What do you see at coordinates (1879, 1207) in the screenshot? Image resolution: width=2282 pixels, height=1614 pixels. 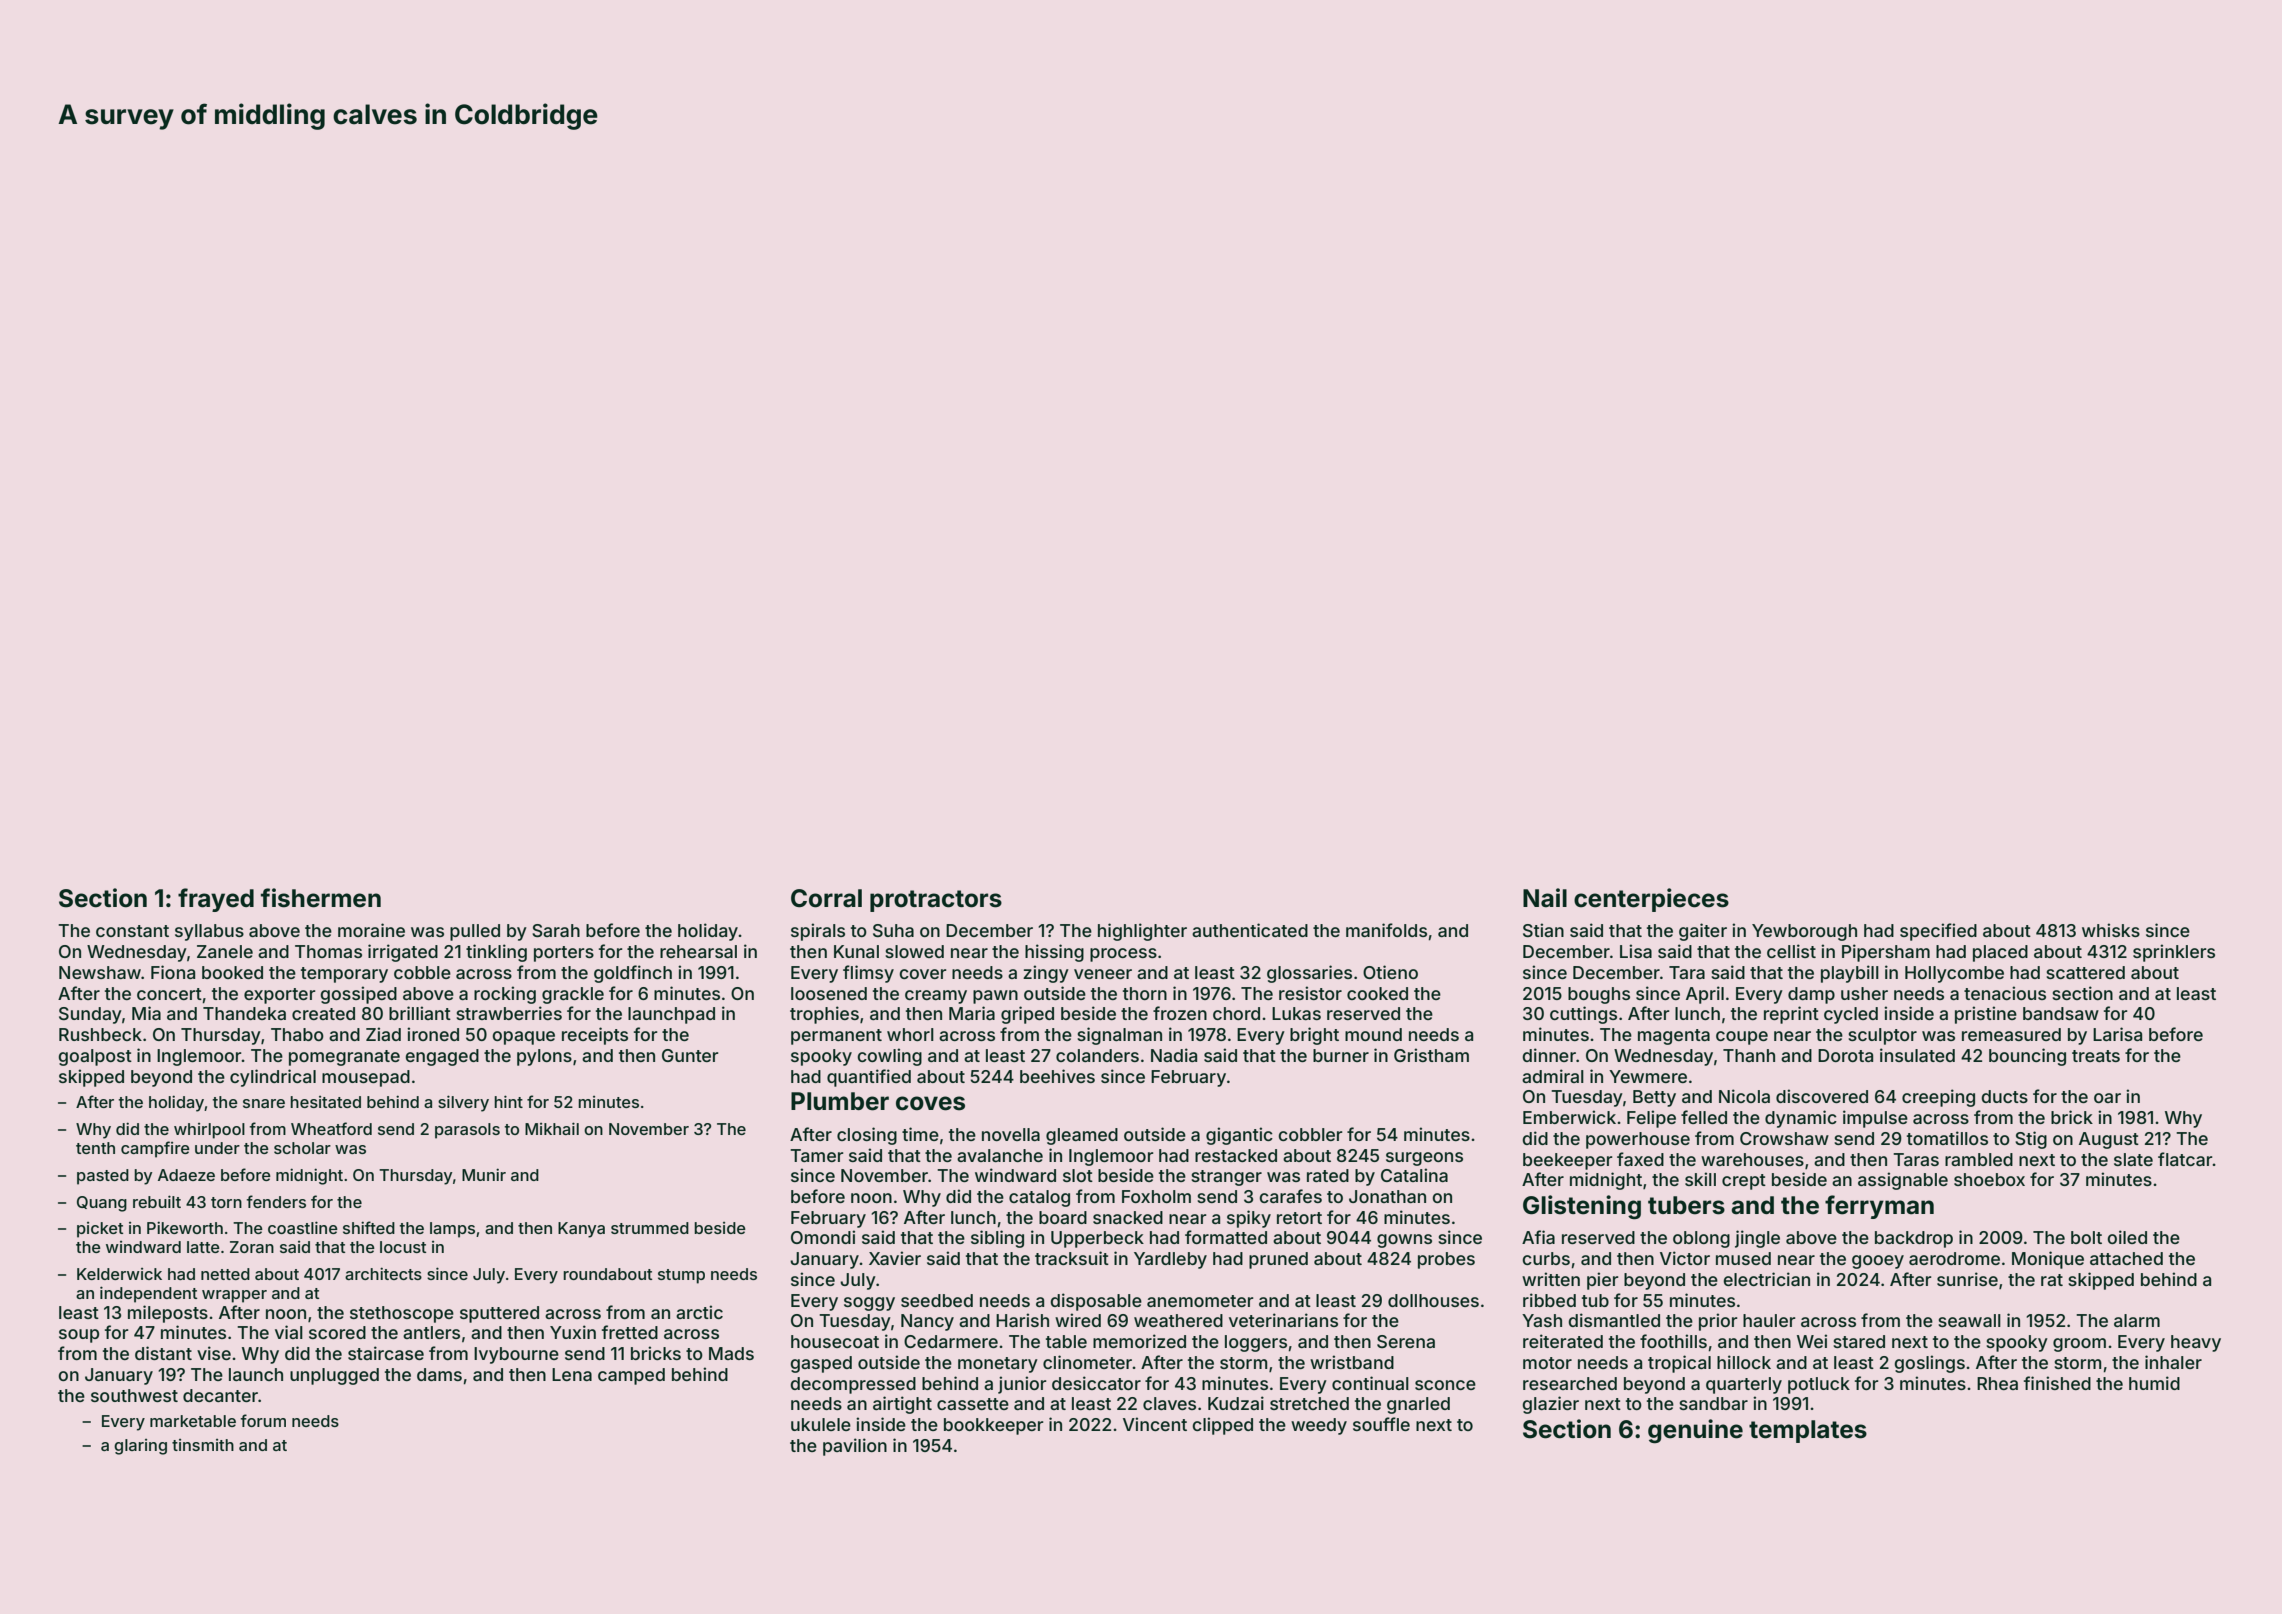 I see `ferryman` at bounding box center [1879, 1207].
